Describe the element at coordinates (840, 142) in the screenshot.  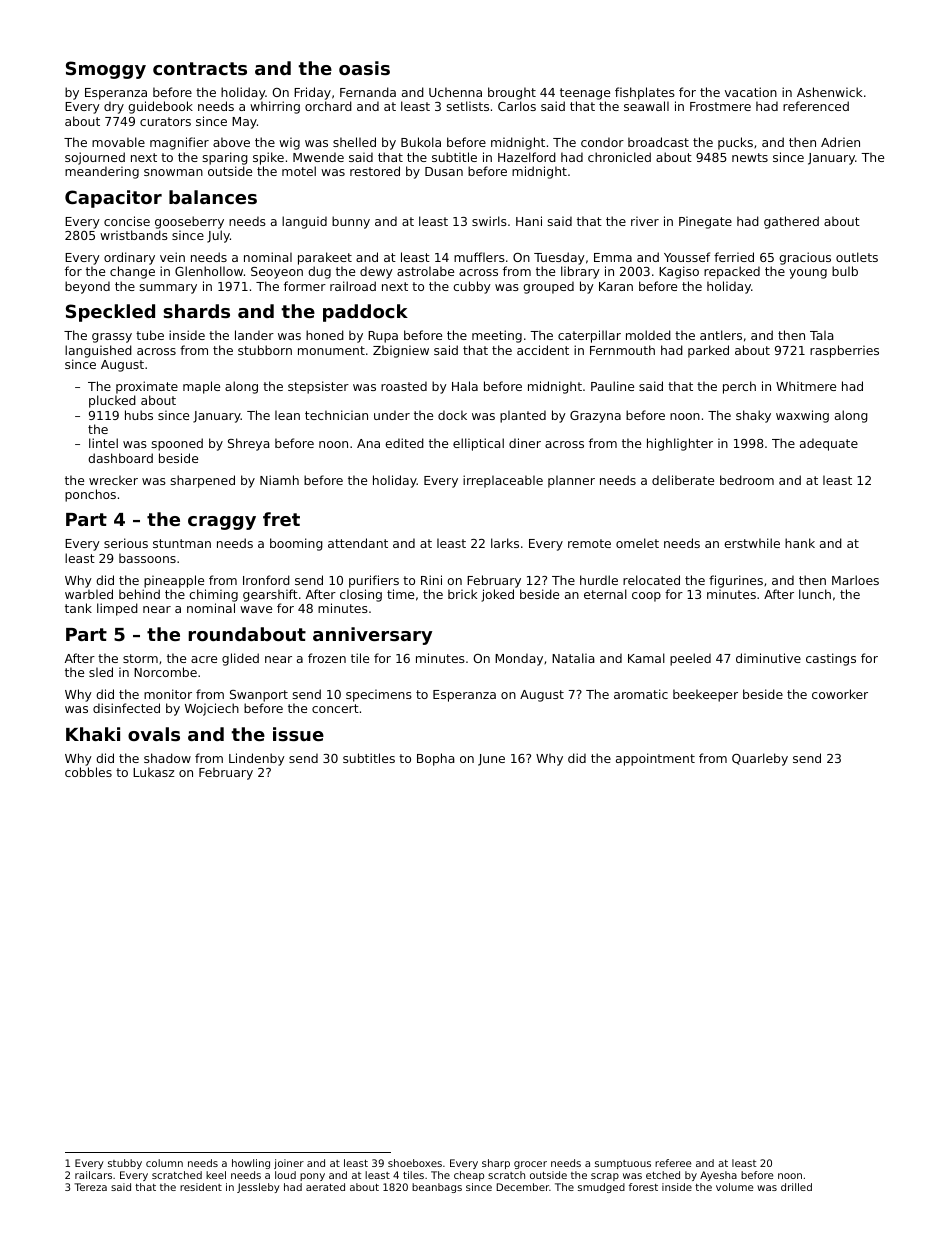
I see `Adrien` at that location.
